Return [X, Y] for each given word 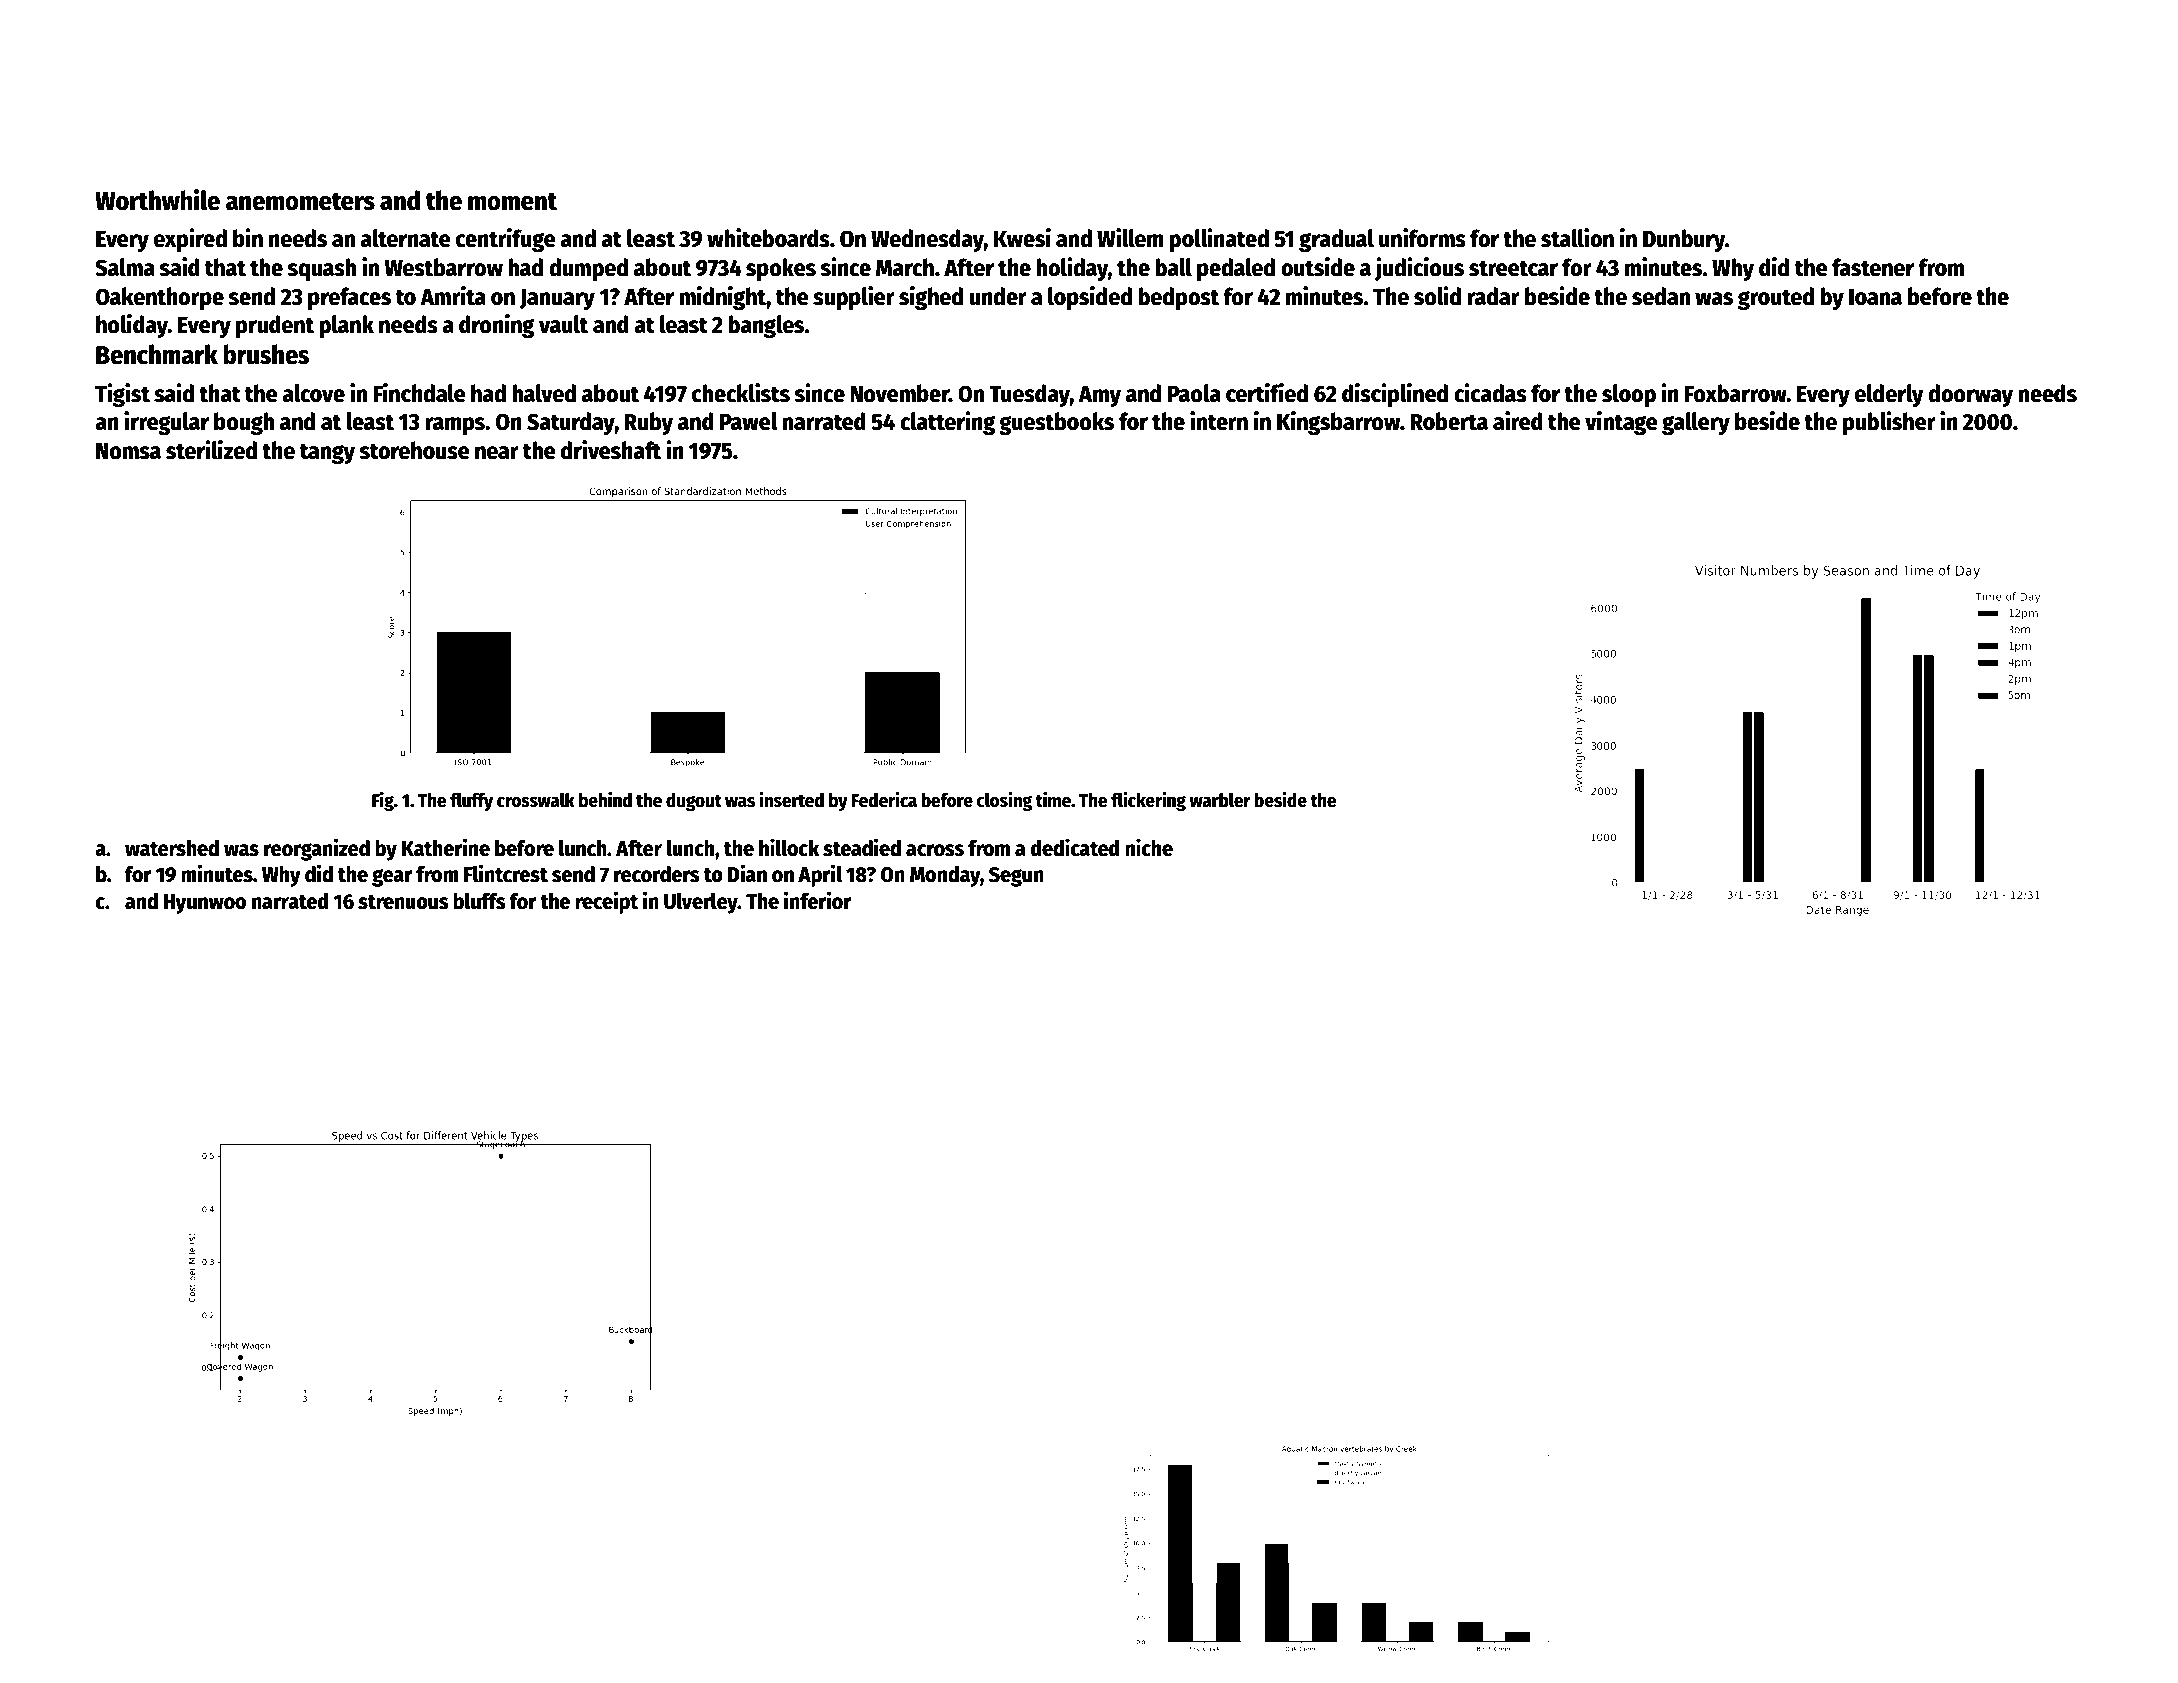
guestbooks [1056, 423]
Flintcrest [506, 873]
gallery [1696, 423]
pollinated [1219, 240]
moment [512, 202]
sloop [1629, 395]
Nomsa [128, 451]
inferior [818, 900]
